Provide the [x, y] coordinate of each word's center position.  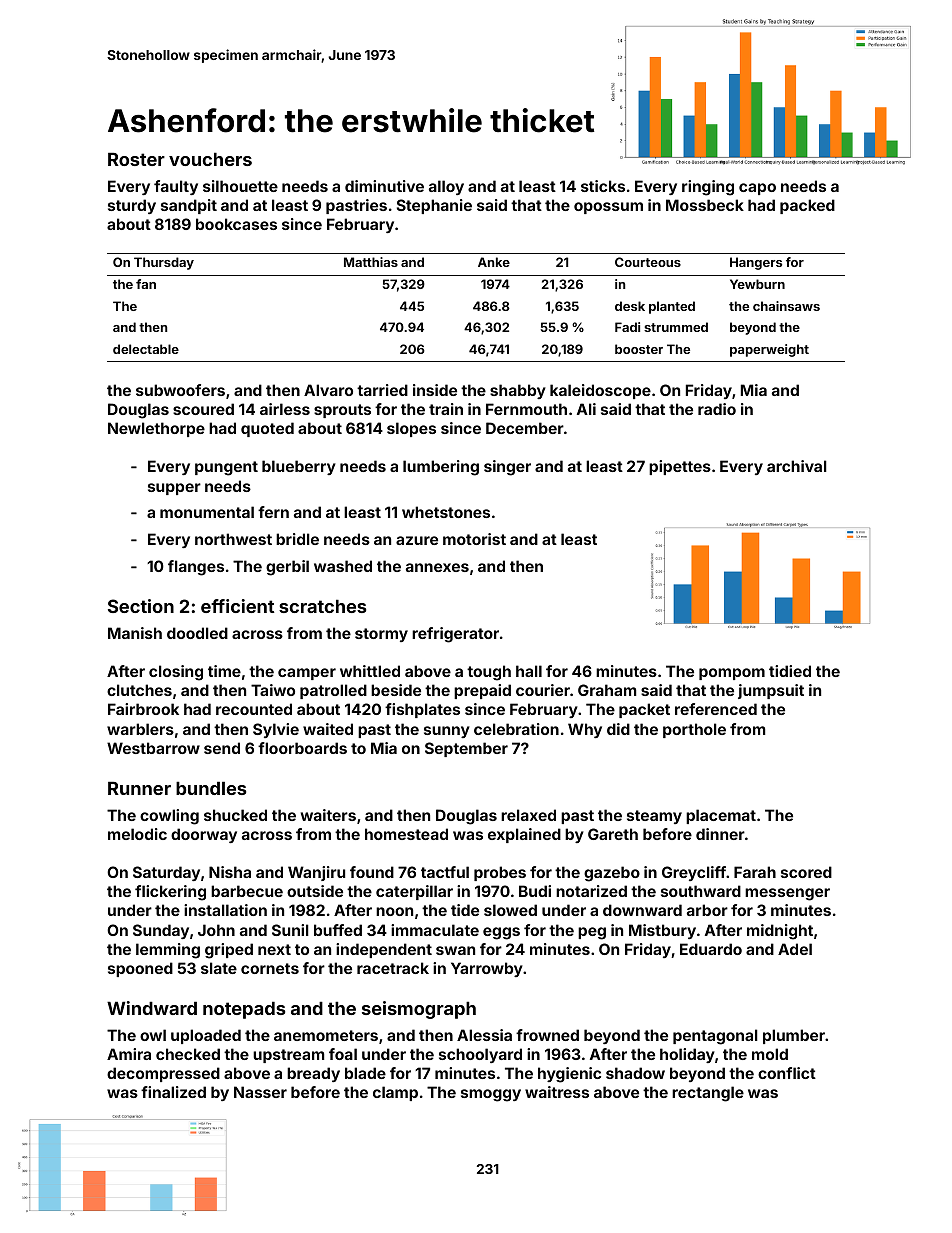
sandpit [189, 206]
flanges [196, 568]
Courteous [648, 262]
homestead [406, 834]
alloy [446, 187]
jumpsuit [771, 691]
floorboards [302, 748]
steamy [654, 817]
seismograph [419, 1010]
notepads [244, 1010]
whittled [370, 671]
